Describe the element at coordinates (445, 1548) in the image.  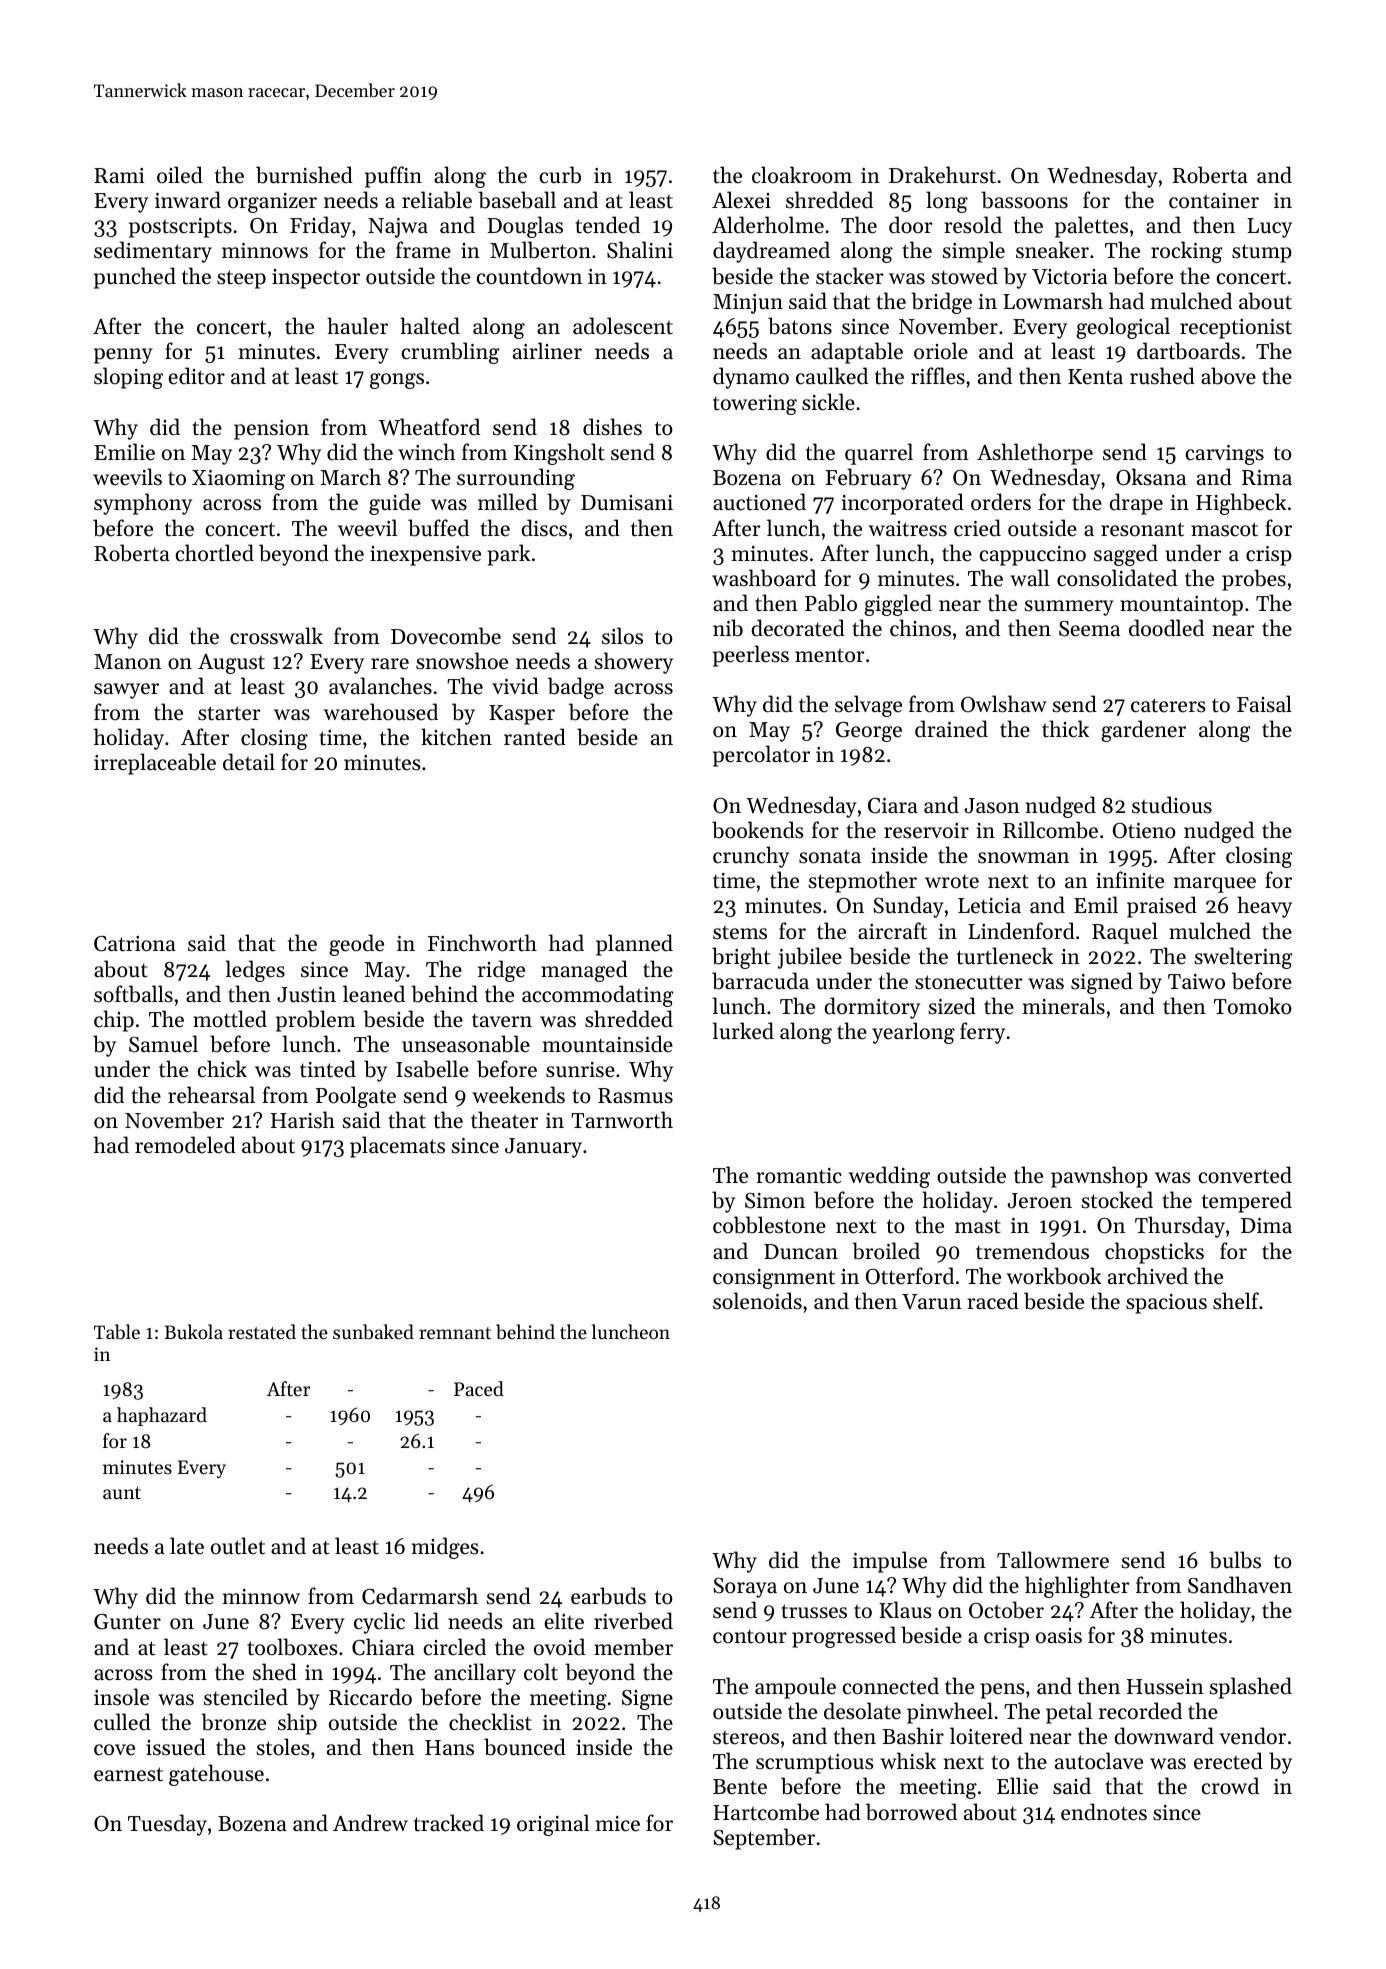
I see `midges` at that location.
